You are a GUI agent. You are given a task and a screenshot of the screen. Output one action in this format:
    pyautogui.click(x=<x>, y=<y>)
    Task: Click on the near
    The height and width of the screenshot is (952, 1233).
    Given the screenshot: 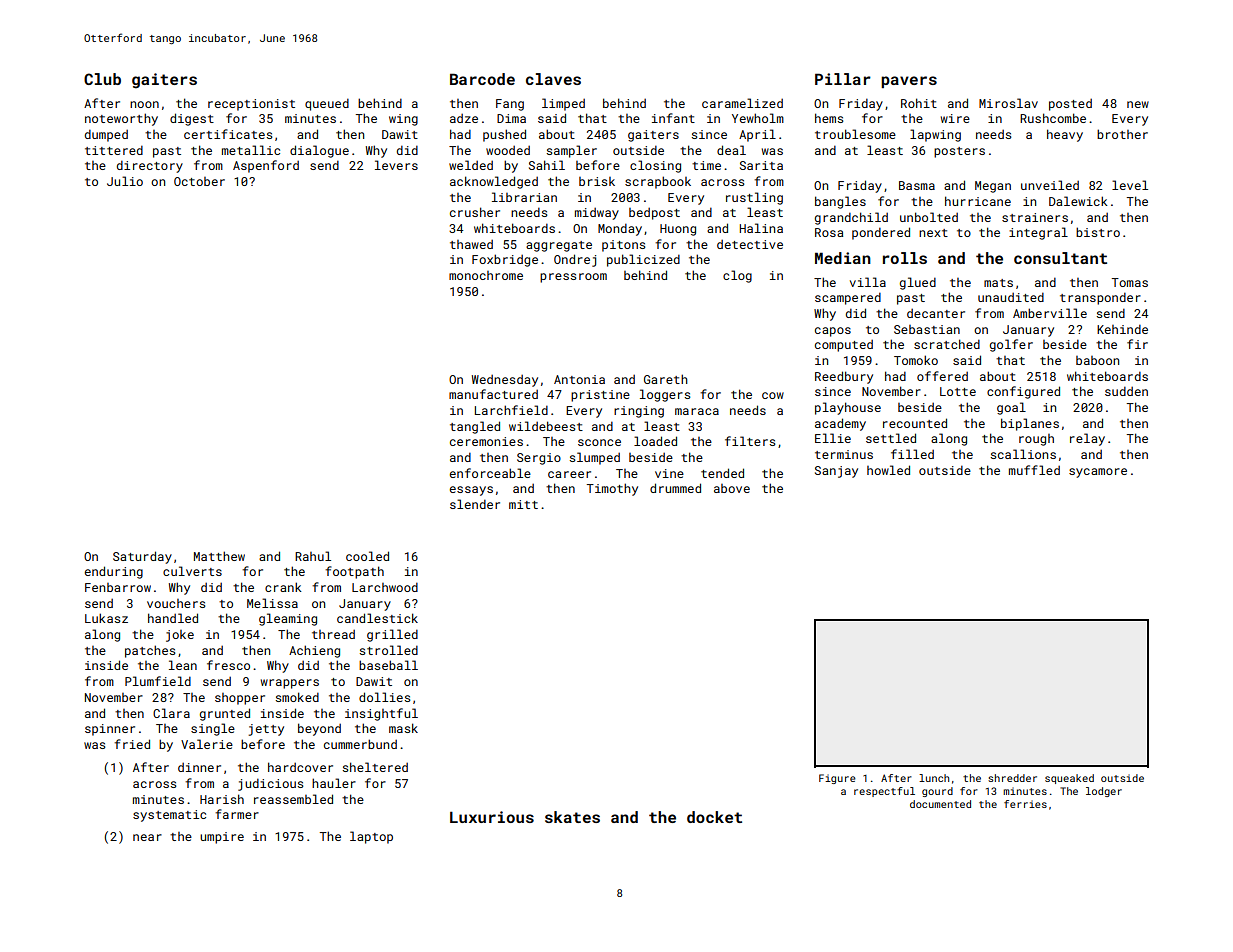 What is the action you would take?
    pyautogui.click(x=147, y=837)
